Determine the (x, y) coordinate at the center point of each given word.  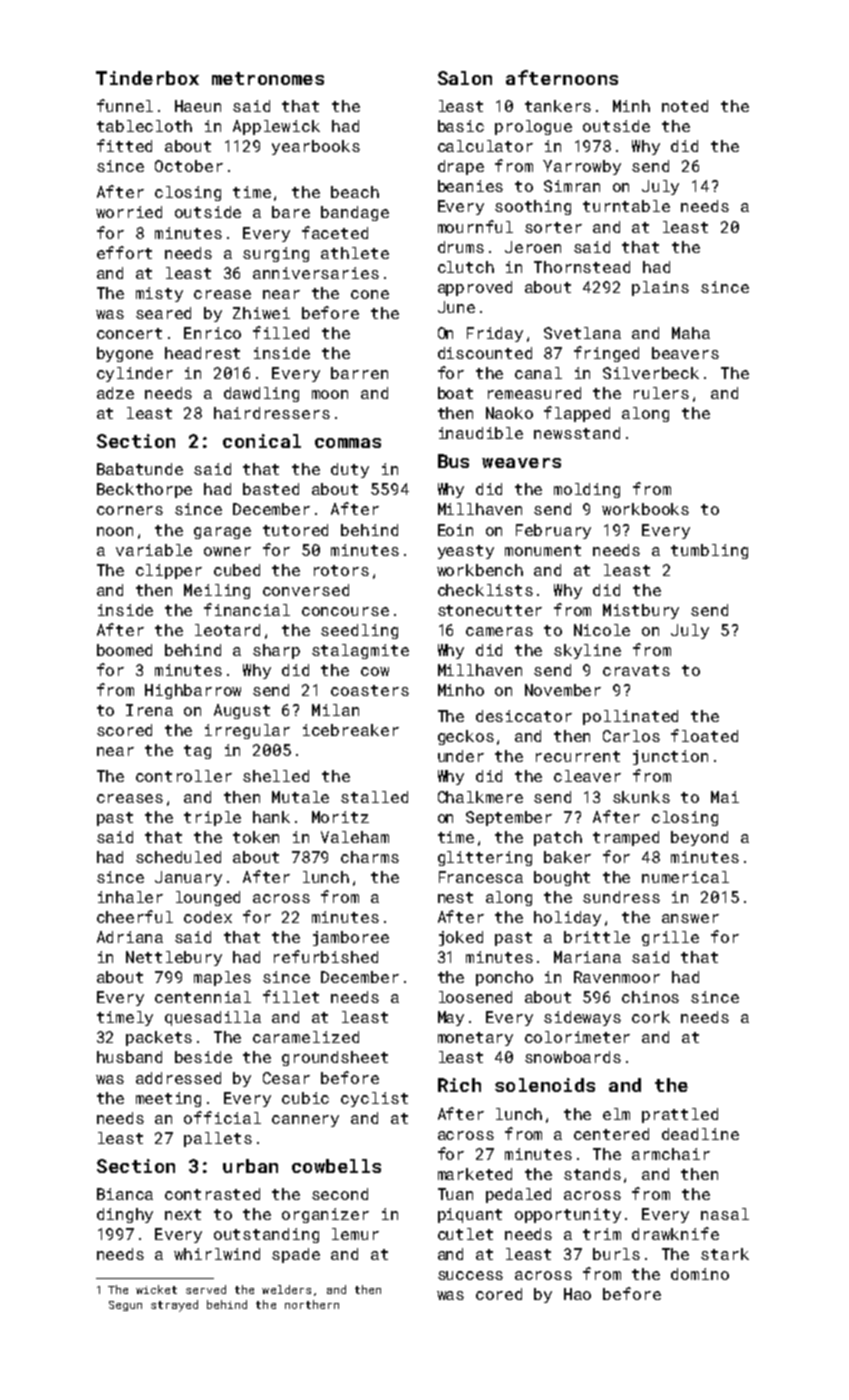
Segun (125, 1306)
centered (611, 1134)
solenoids (545, 1085)
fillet (291, 996)
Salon (465, 78)
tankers (558, 106)
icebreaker (351, 730)
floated (704, 735)
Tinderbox (147, 78)
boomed (124, 650)
